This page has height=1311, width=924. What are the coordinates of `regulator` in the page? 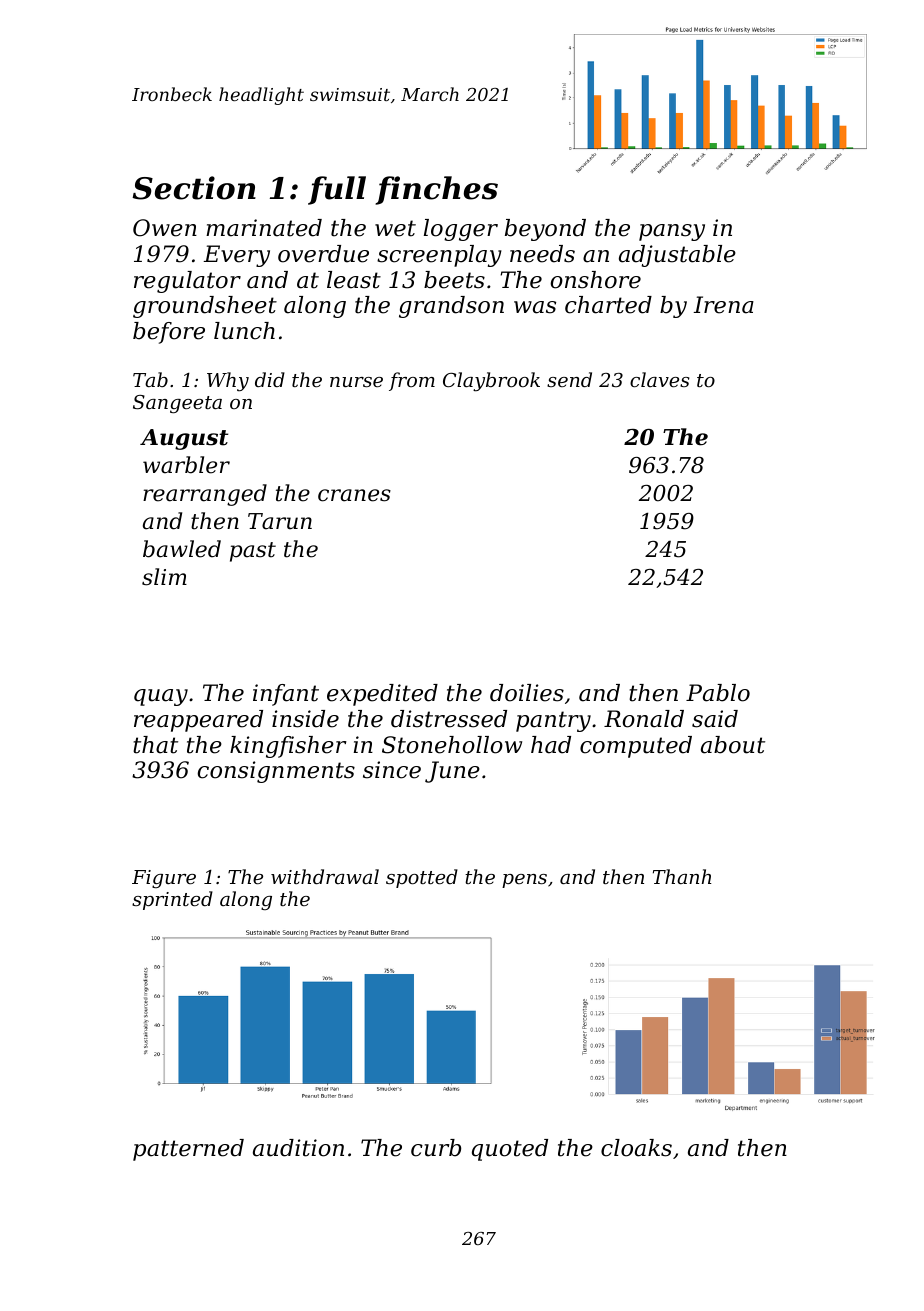 It's located at (187, 282).
